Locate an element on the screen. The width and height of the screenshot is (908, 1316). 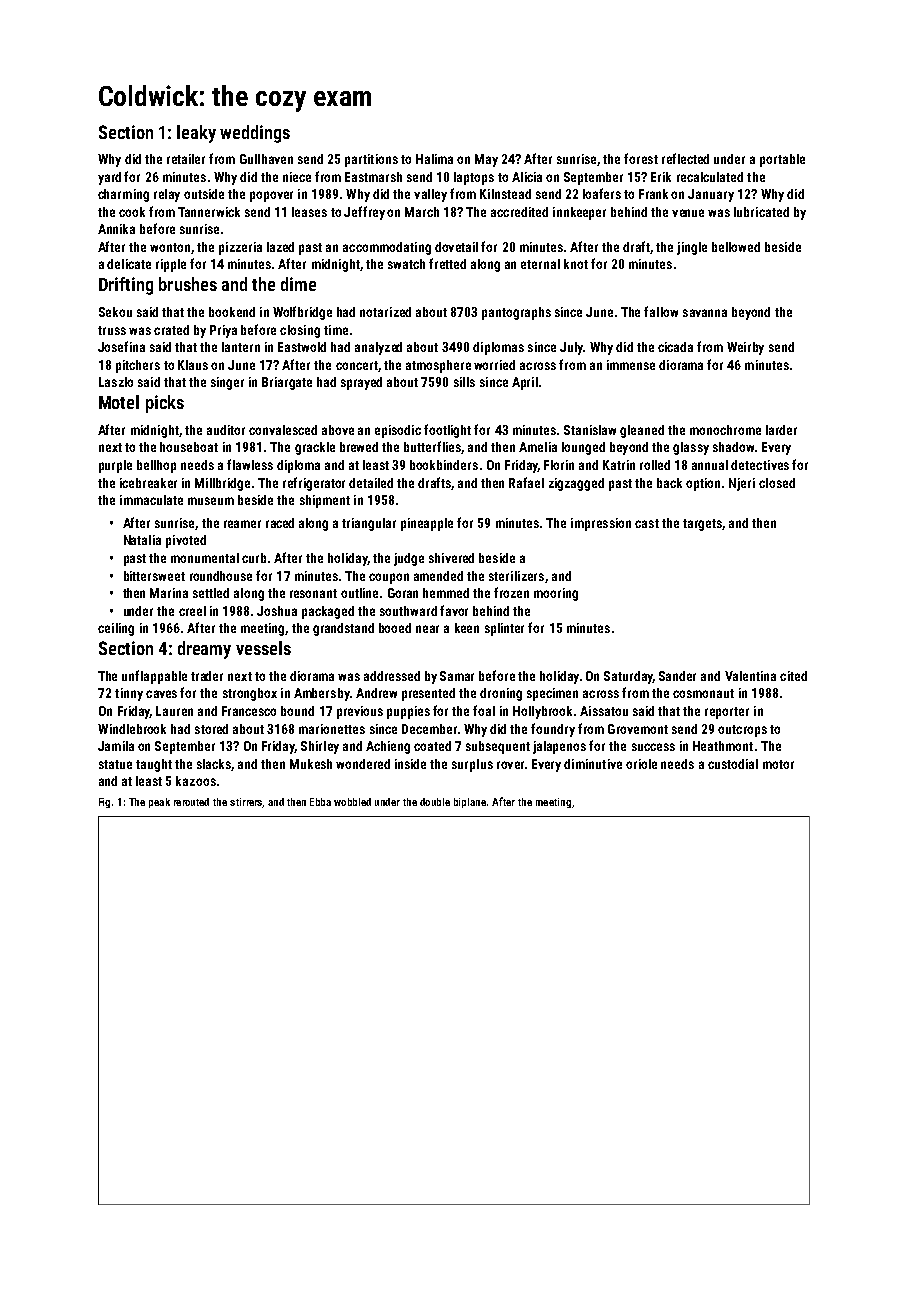
targets is located at coordinates (702, 525).
